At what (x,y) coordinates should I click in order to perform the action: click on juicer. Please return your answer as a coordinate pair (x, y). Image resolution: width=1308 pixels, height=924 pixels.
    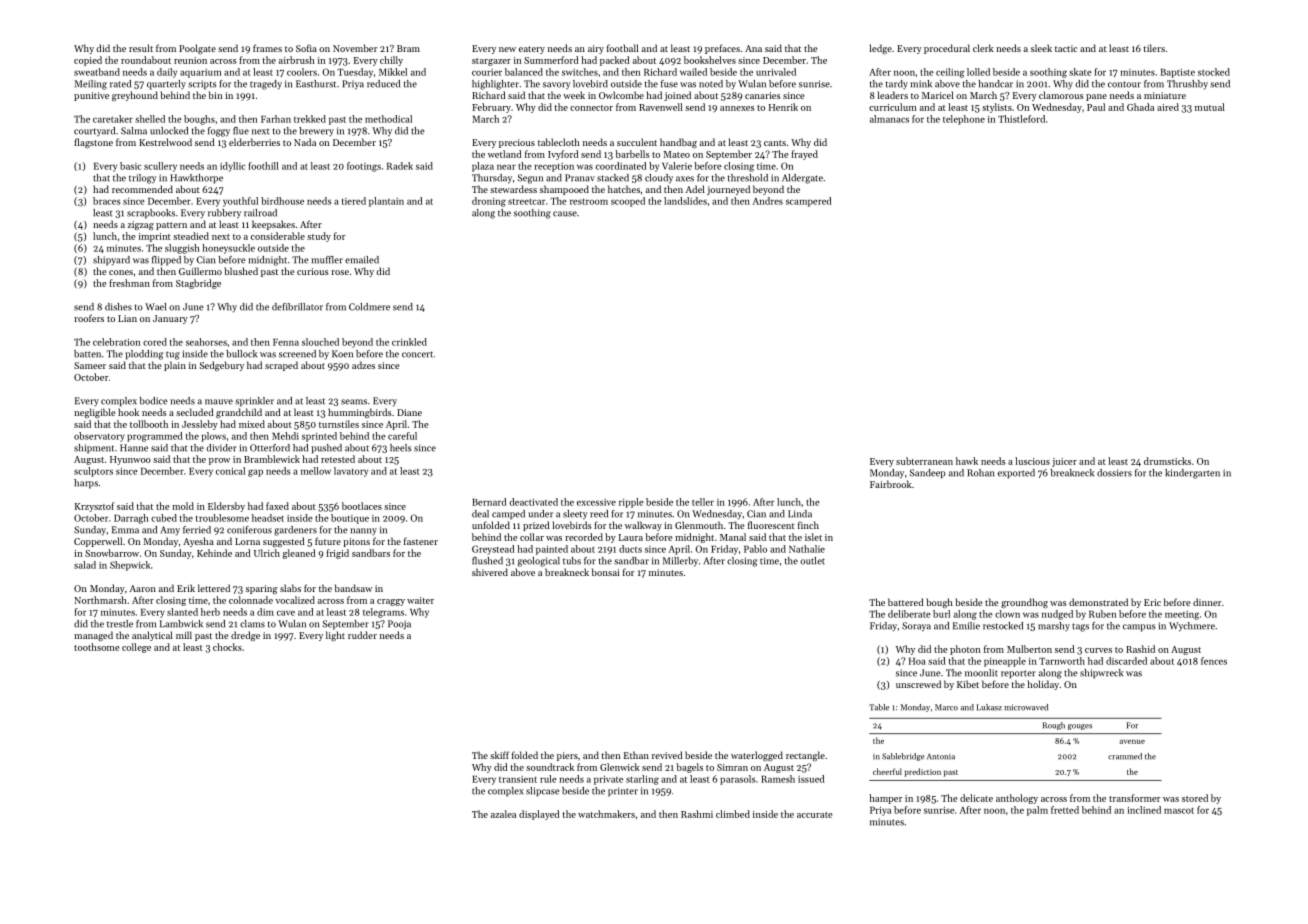
    Looking at the image, I should click on (1064, 462).
